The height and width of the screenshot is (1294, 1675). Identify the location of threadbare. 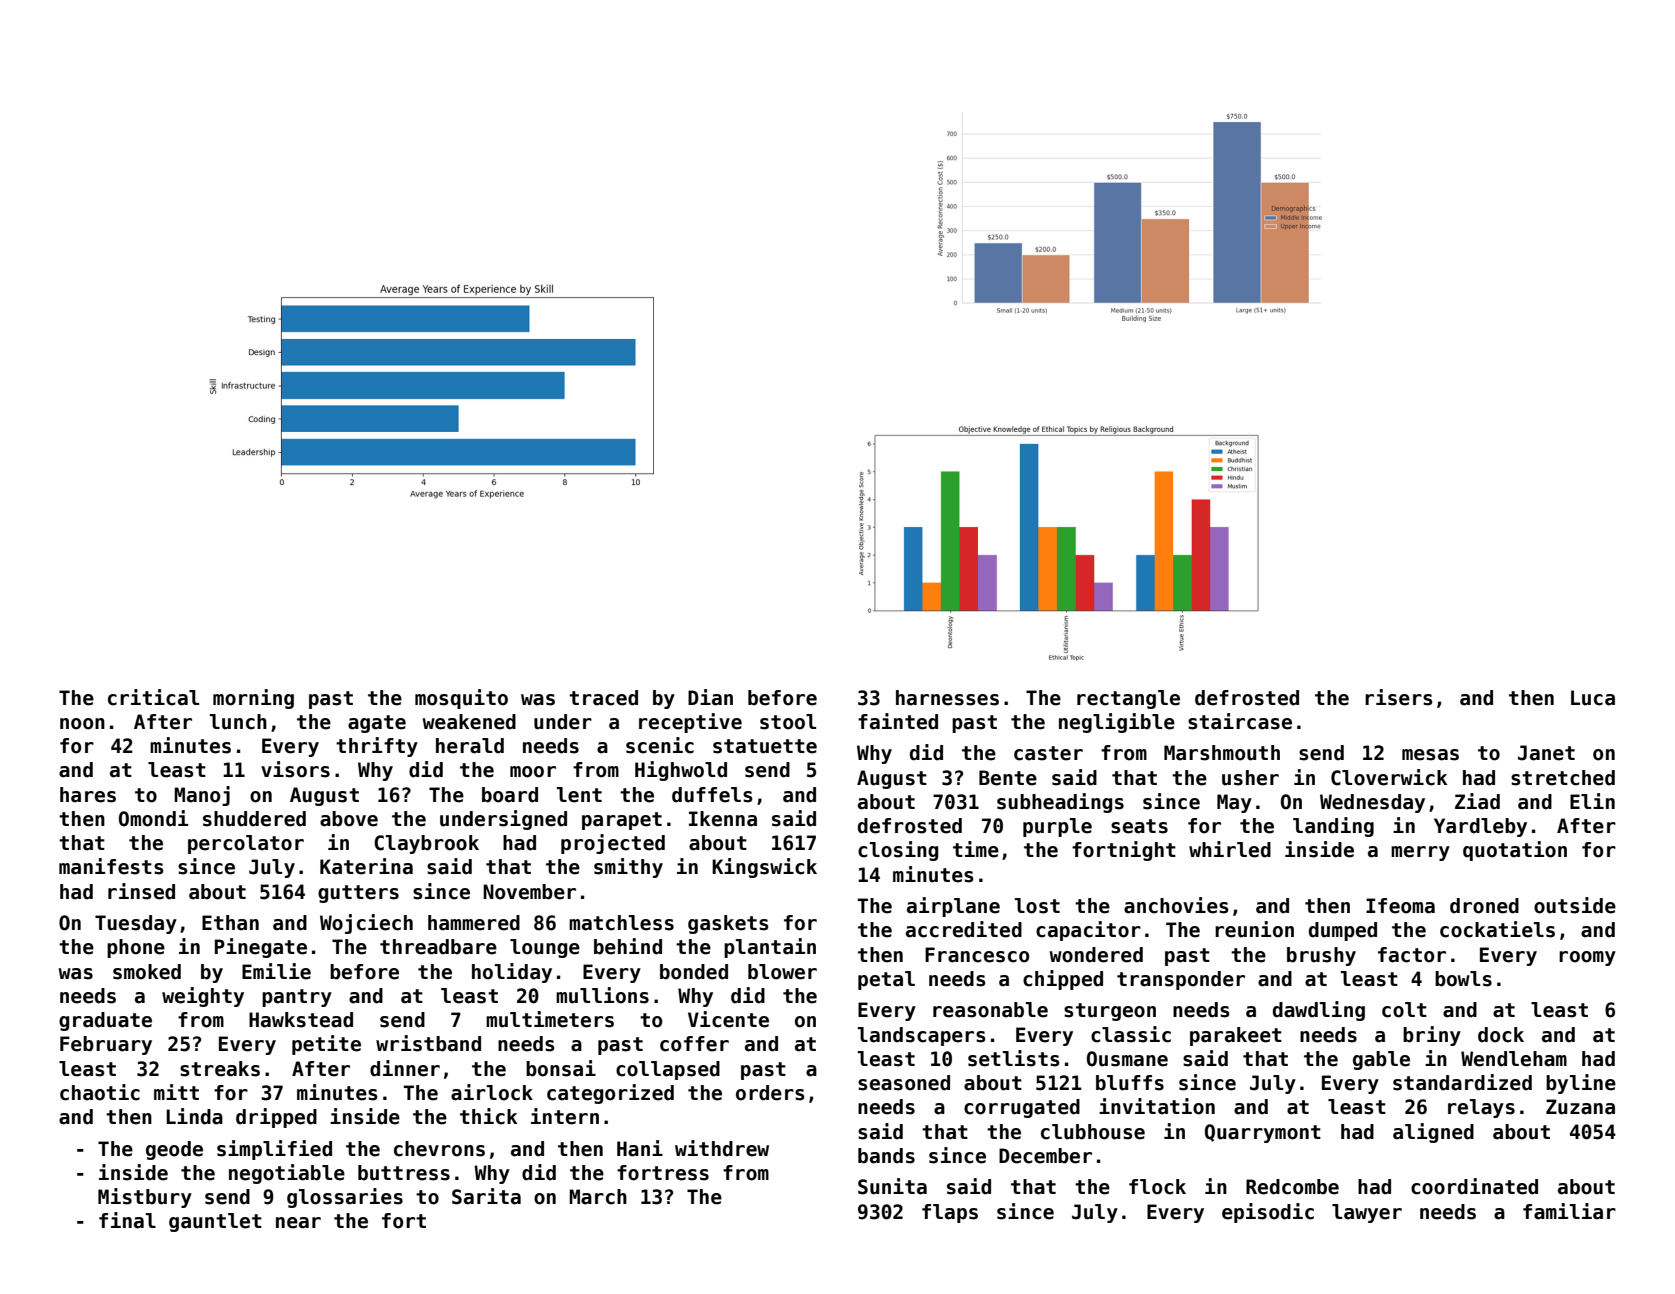
(438, 947).
